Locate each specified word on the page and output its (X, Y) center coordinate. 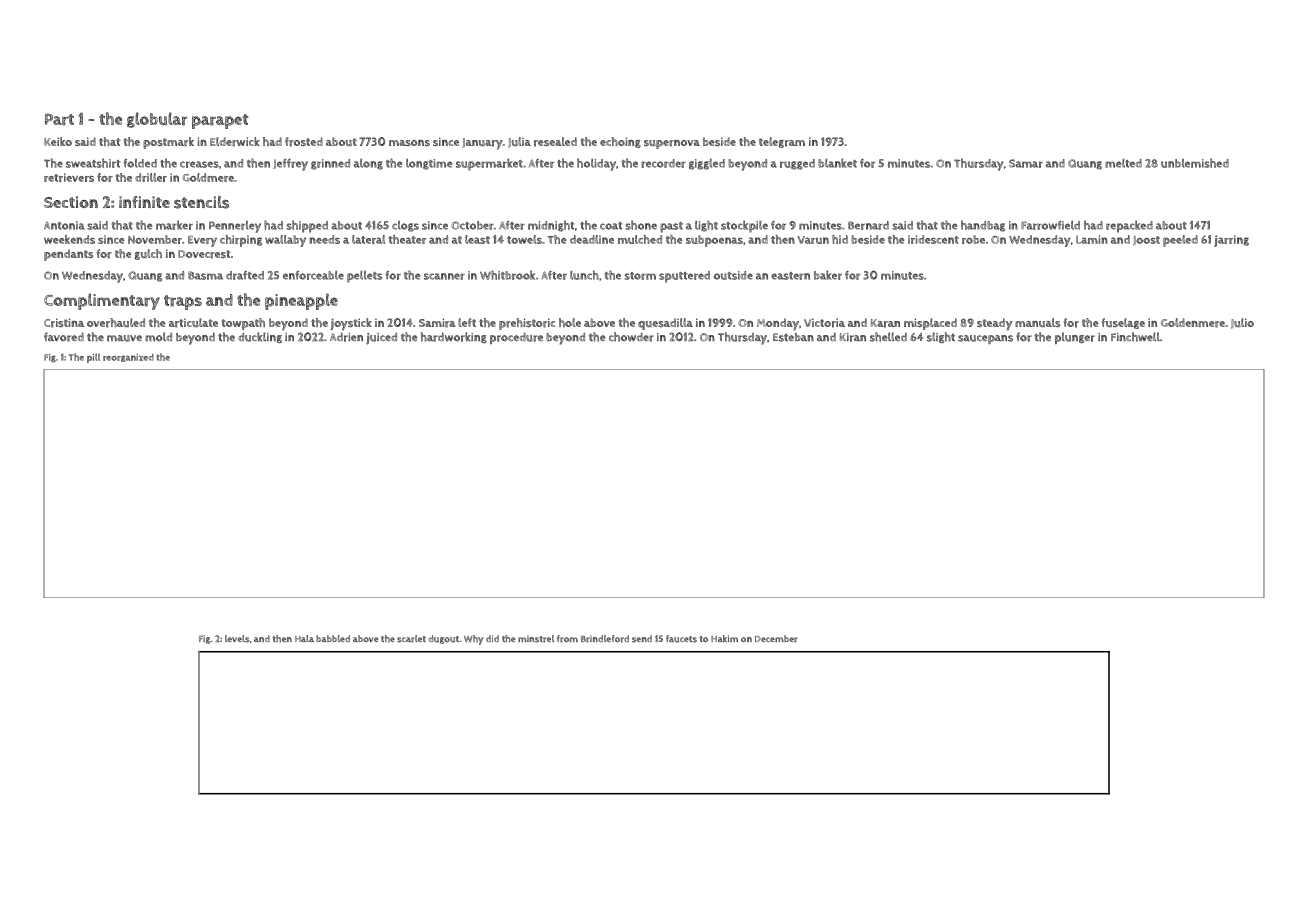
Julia (519, 142)
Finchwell (1135, 337)
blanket (837, 163)
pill (93, 358)
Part (59, 119)
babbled (333, 638)
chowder (631, 337)
